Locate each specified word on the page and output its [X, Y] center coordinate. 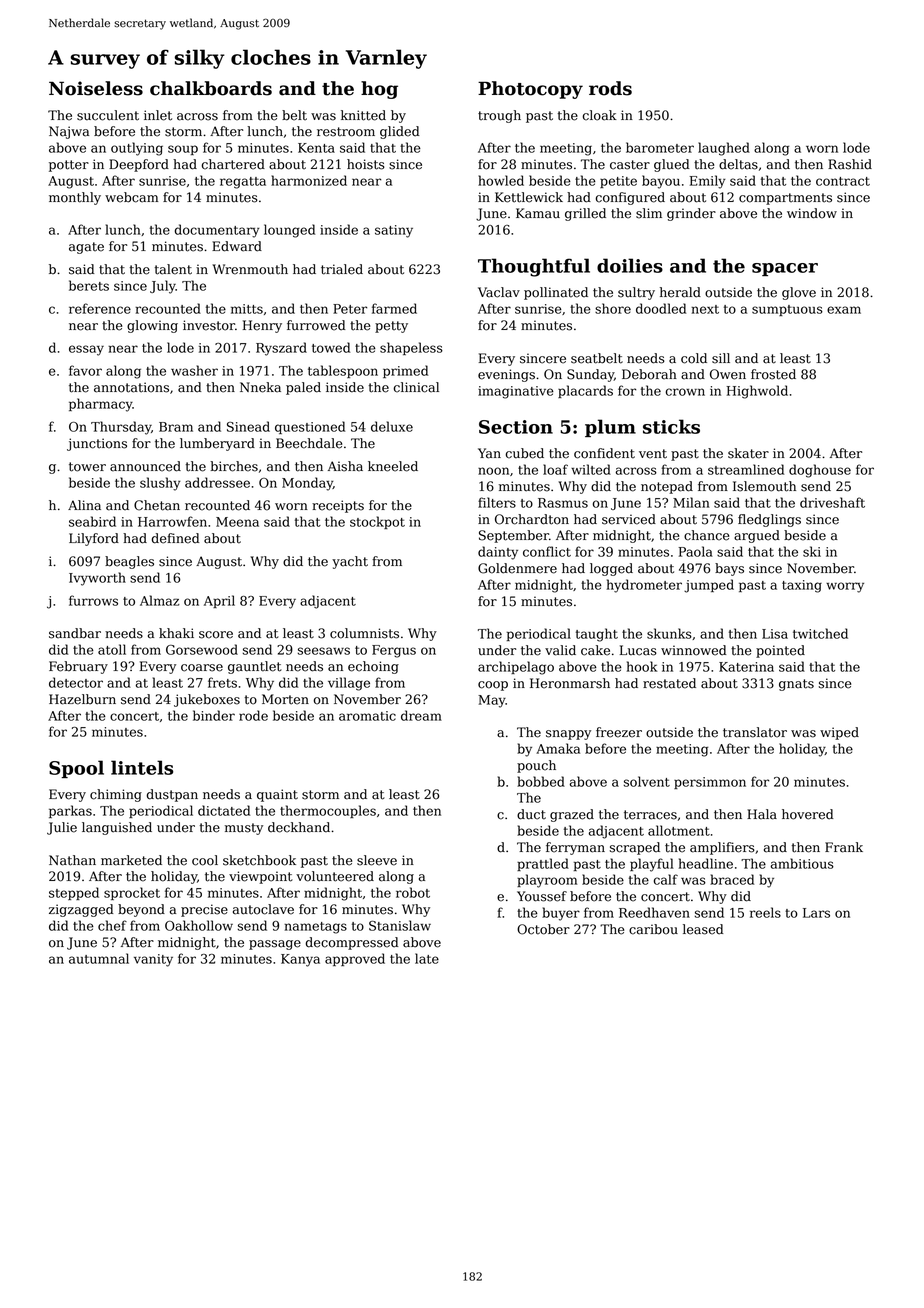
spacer [785, 269]
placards [585, 391]
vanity [153, 960]
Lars [816, 913]
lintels [142, 767]
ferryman [575, 848]
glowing [152, 326]
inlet [158, 115]
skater [748, 453]
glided [400, 132]
